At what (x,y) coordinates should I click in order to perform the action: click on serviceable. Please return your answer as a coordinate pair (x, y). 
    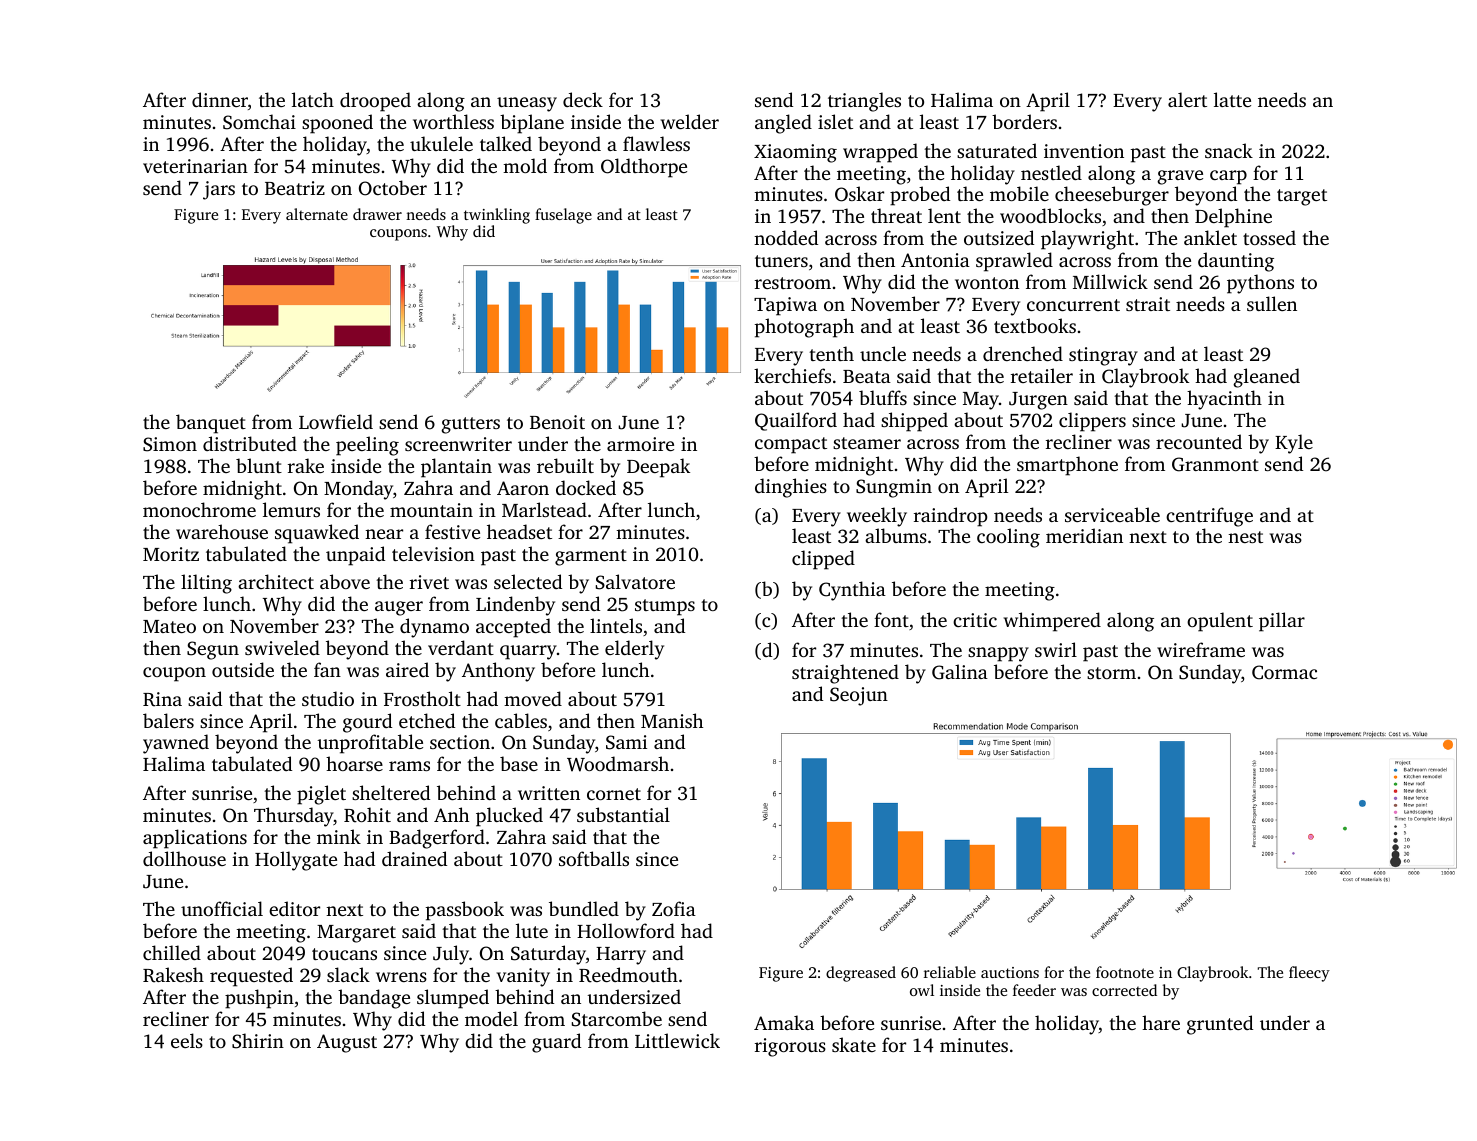
    Looking at the image, I should click on (1112, 514).
